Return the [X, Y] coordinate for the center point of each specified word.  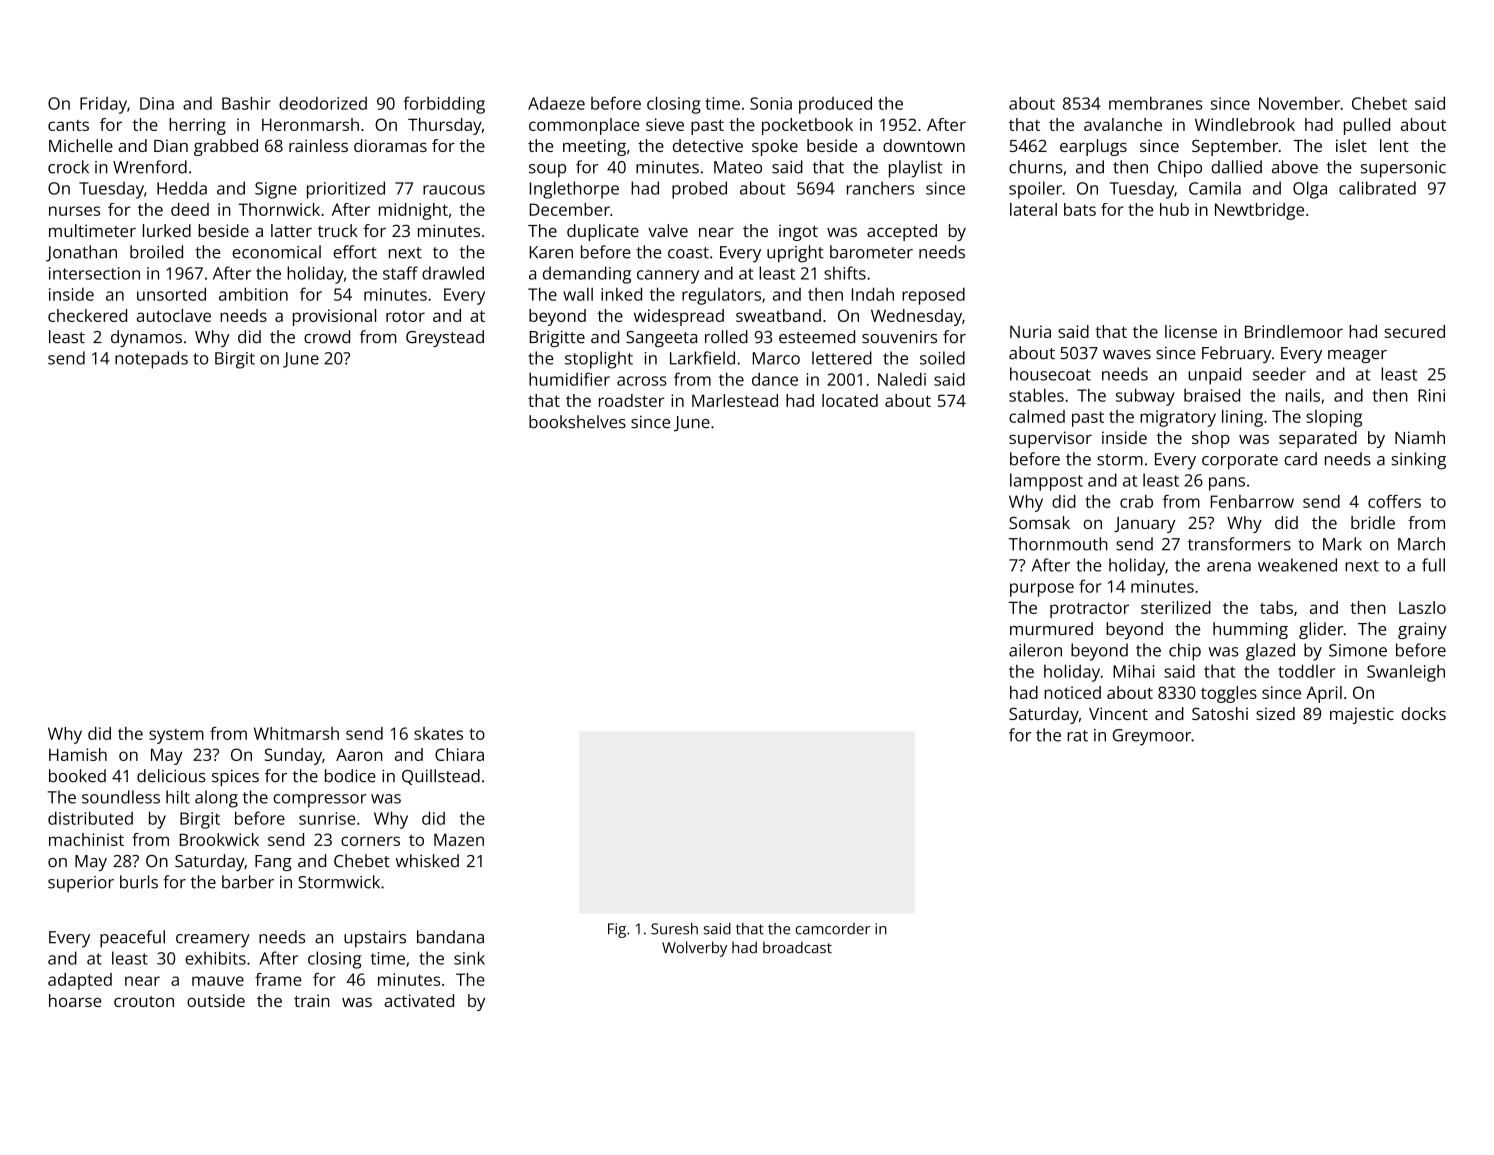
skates [438, 733]
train [312, 1000]
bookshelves [577, 422]
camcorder [832, 929]
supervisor [1050, 439]
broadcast [797, 947]
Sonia [771, 103]
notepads [151, 360]
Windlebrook [1245, 124]
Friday [103, 105]
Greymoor [1152, 737]
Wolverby [694, 949]
